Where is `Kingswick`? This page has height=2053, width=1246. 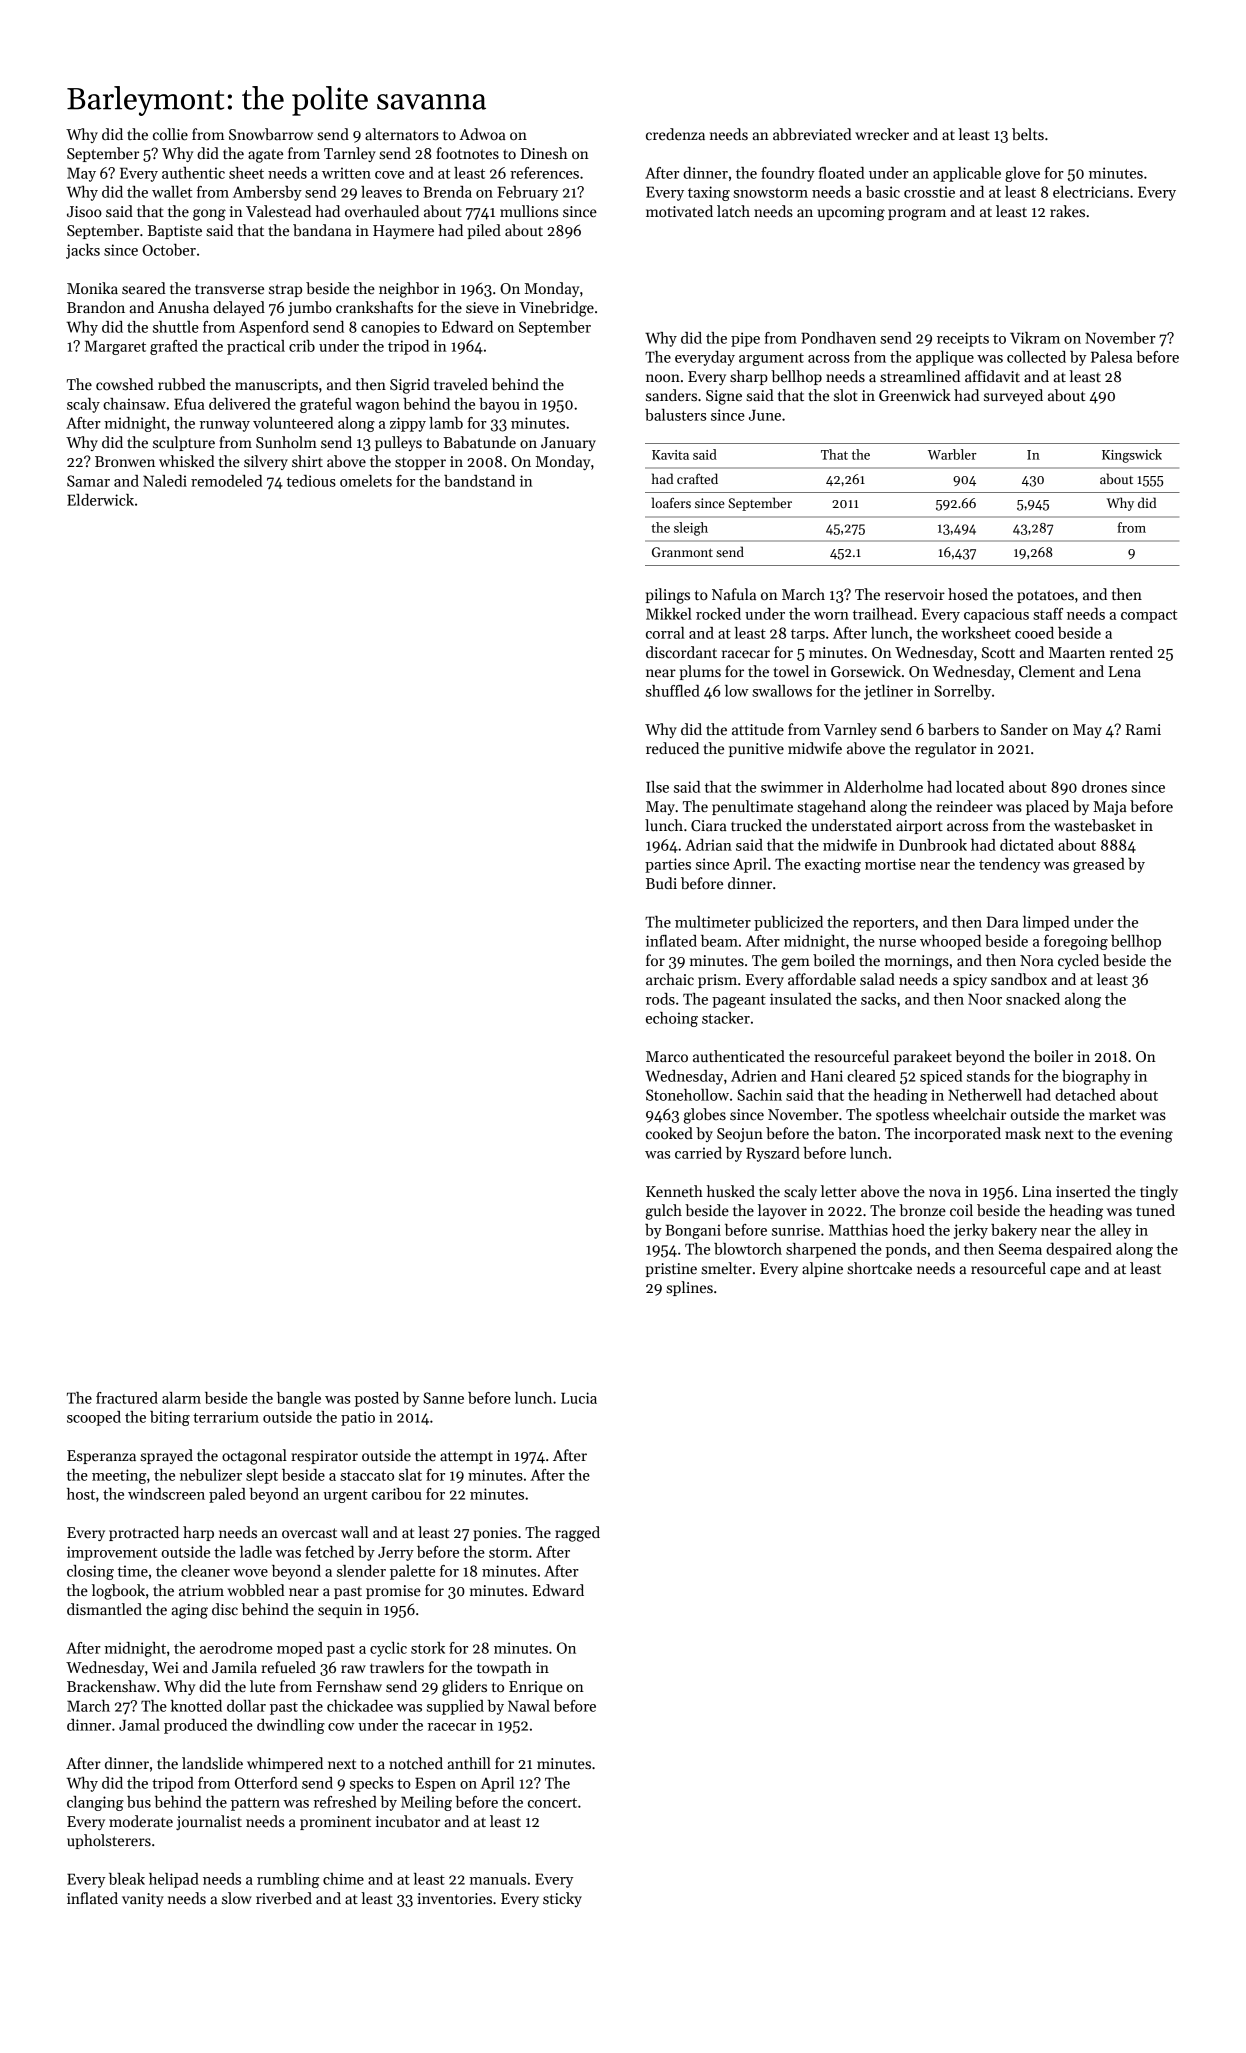
Kingswick is located at coordinates (1132, 456).
